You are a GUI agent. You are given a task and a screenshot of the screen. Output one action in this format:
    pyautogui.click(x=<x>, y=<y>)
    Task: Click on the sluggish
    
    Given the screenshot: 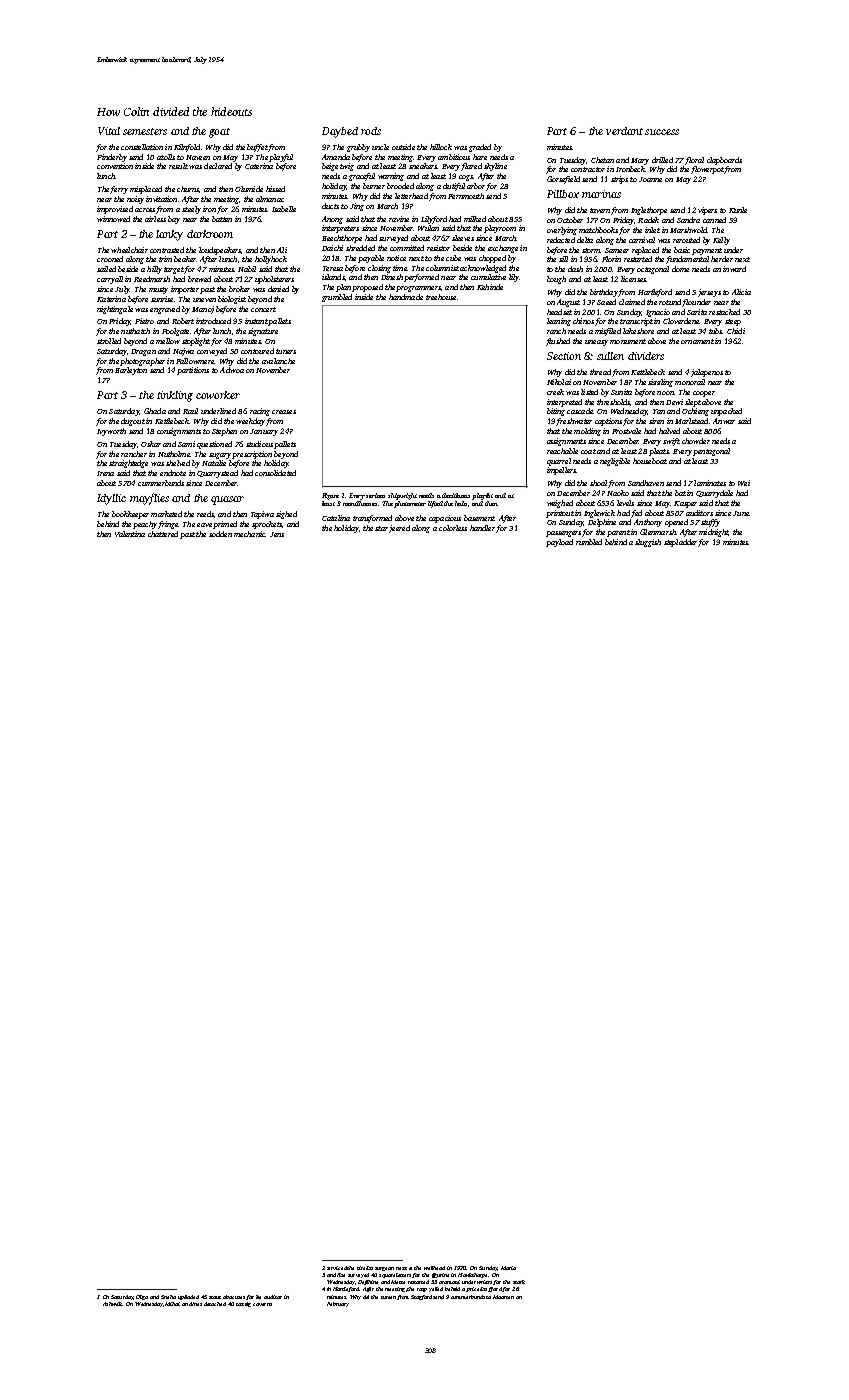 What is the action you would take?
    pyautogui.click(x=648, y=543)
